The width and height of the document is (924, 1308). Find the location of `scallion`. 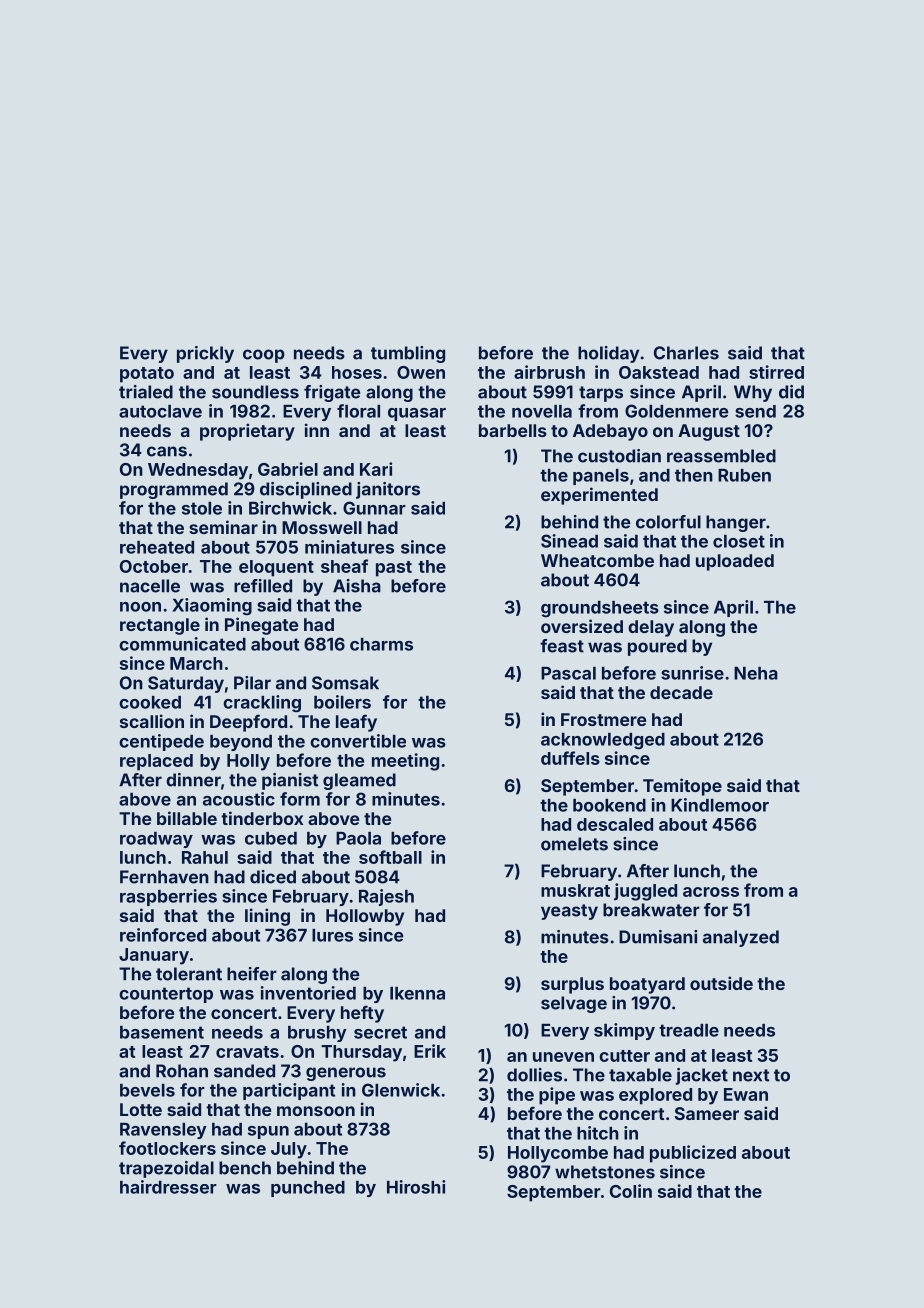

scallion is located at coordinates (152, 721).
